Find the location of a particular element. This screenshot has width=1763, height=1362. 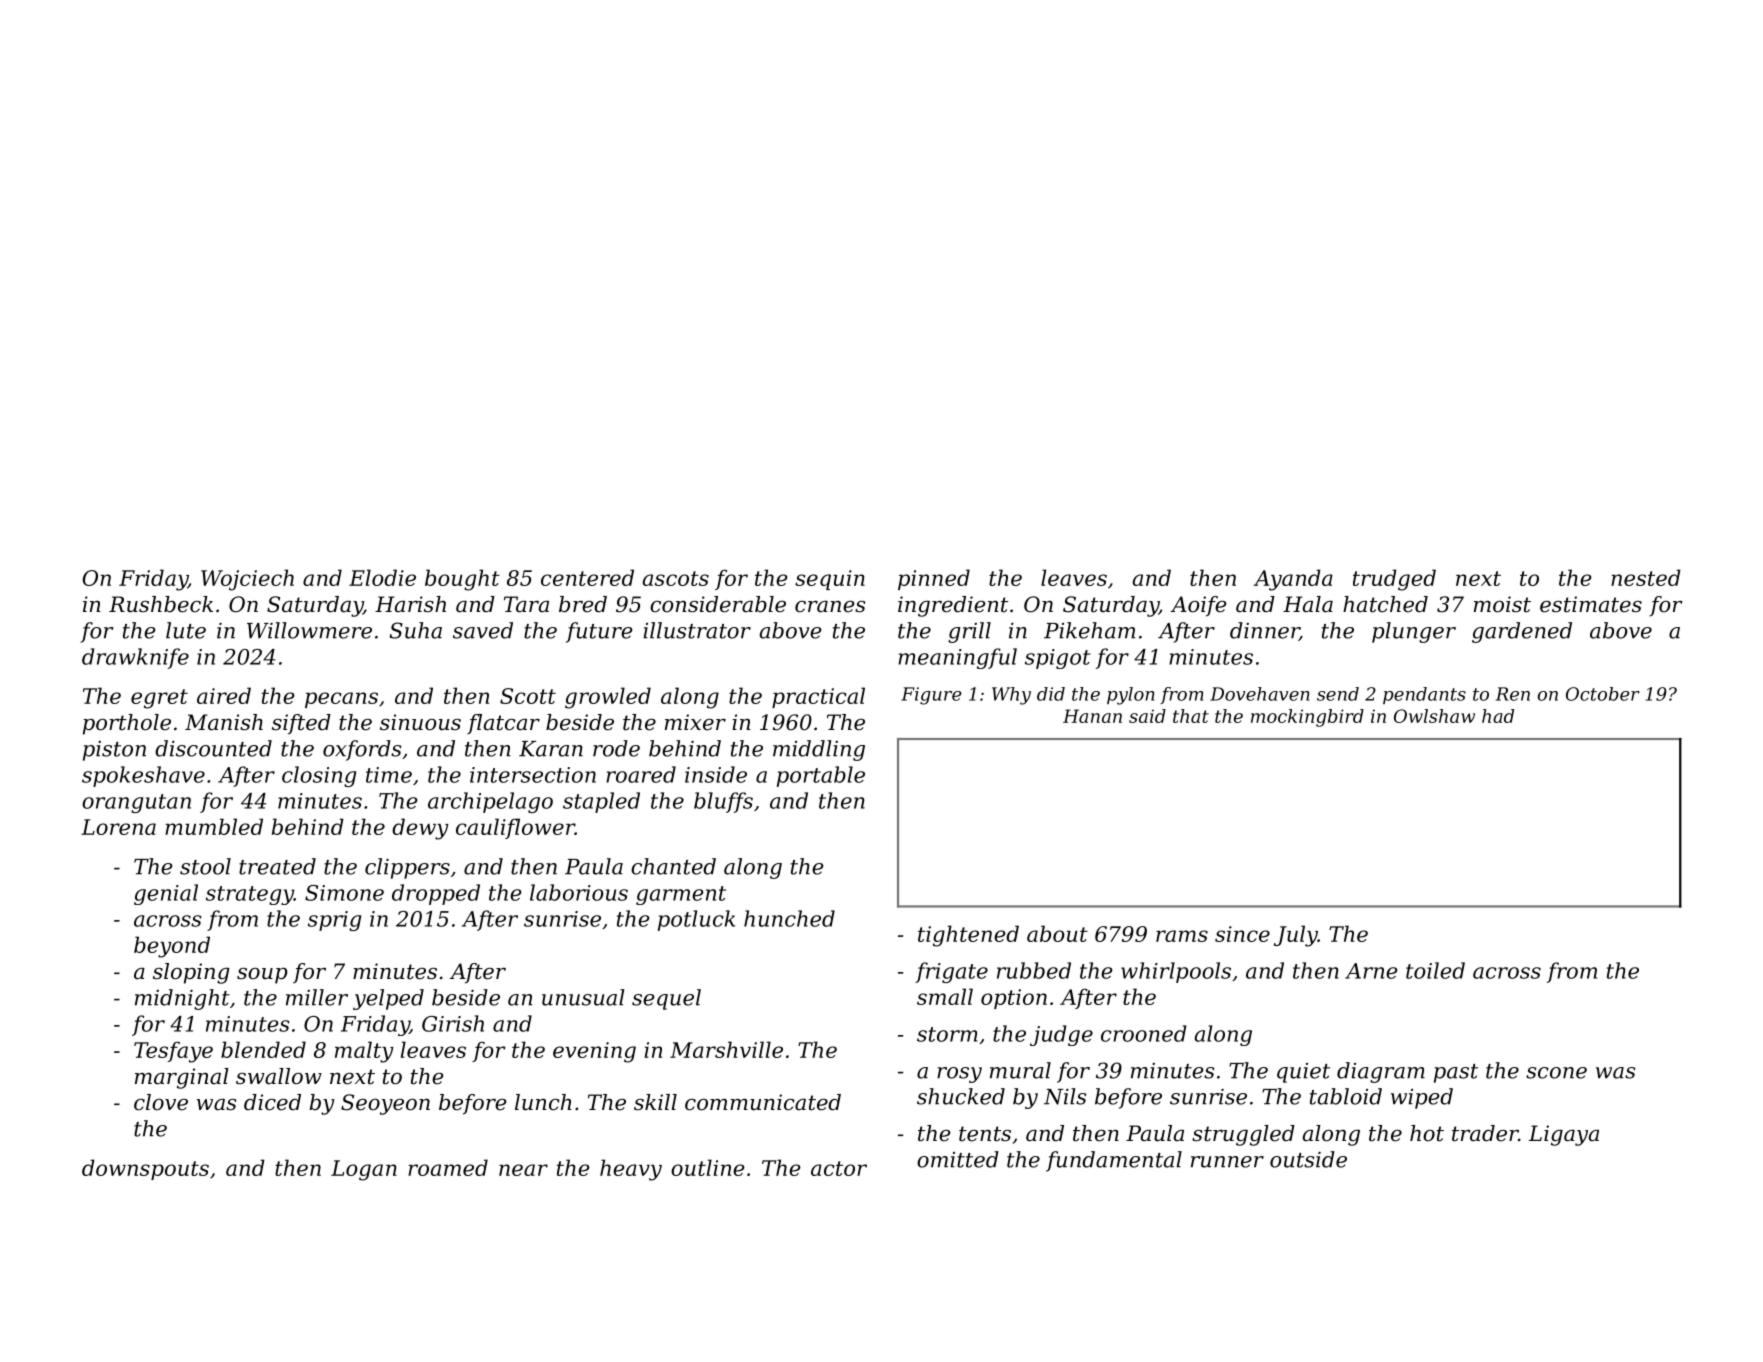

Why is located at coordinates (1011, 696).
